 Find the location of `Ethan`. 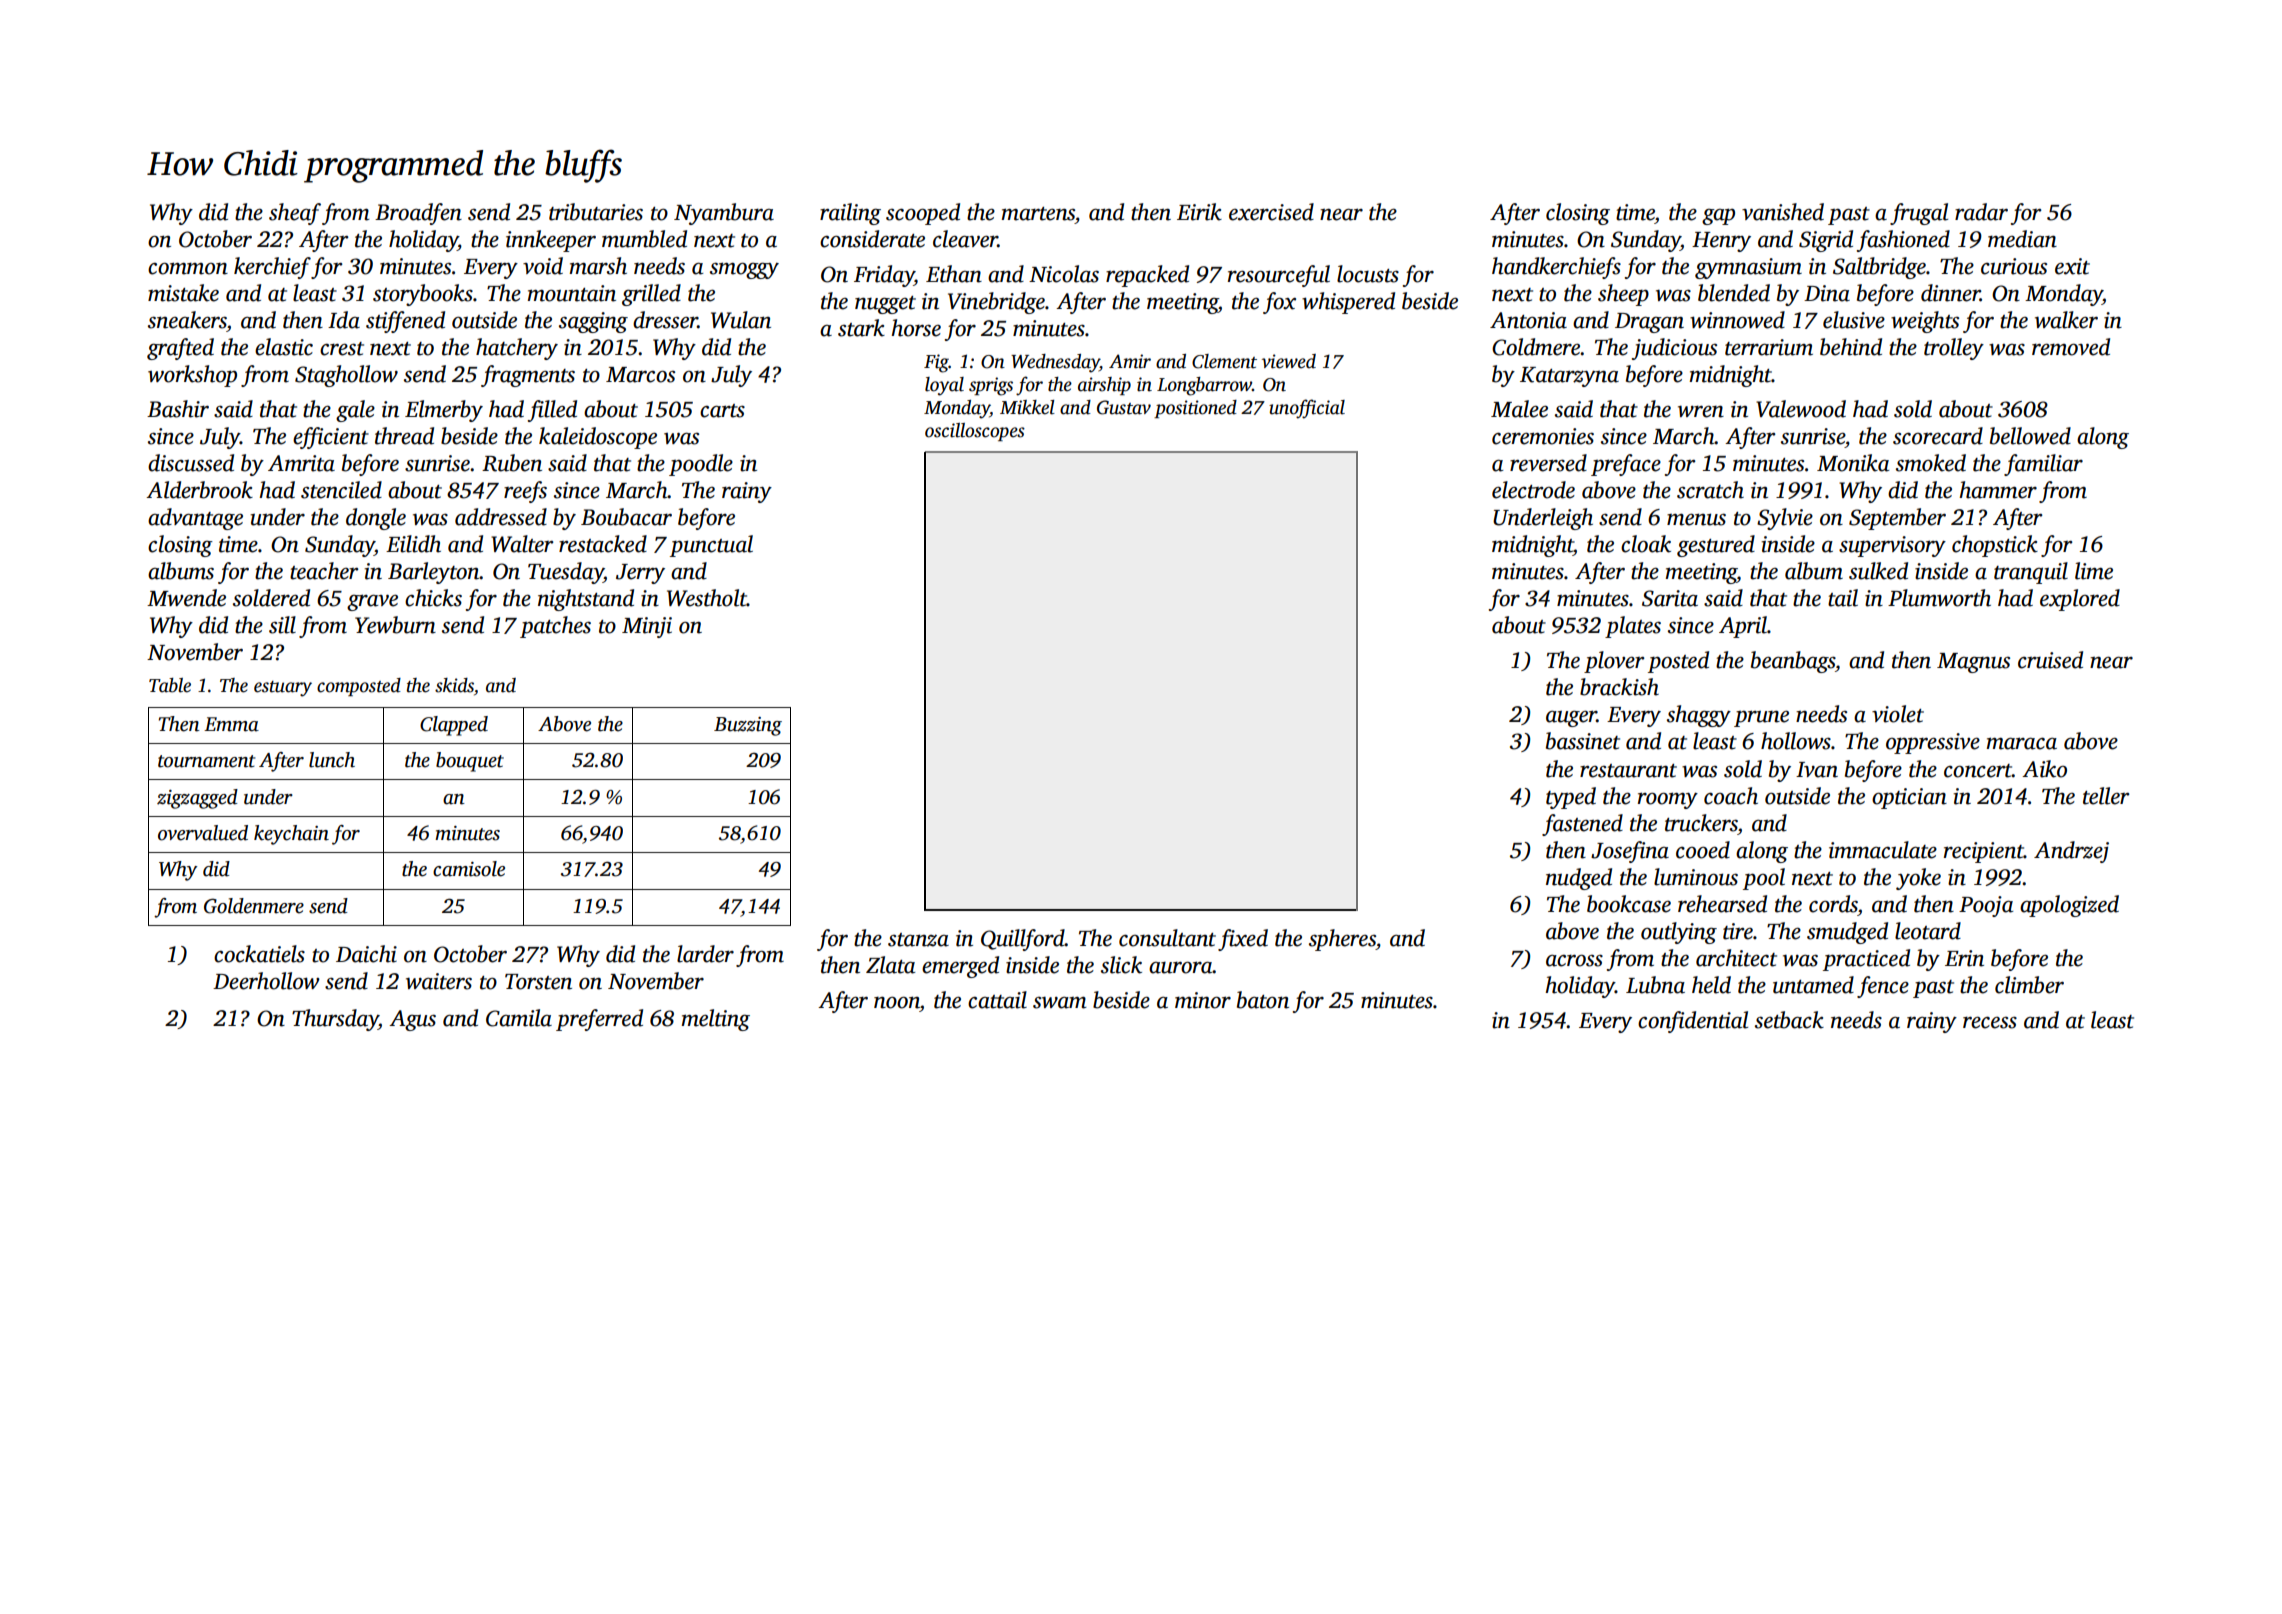

Ethan is located at coordinates (954, 274).
